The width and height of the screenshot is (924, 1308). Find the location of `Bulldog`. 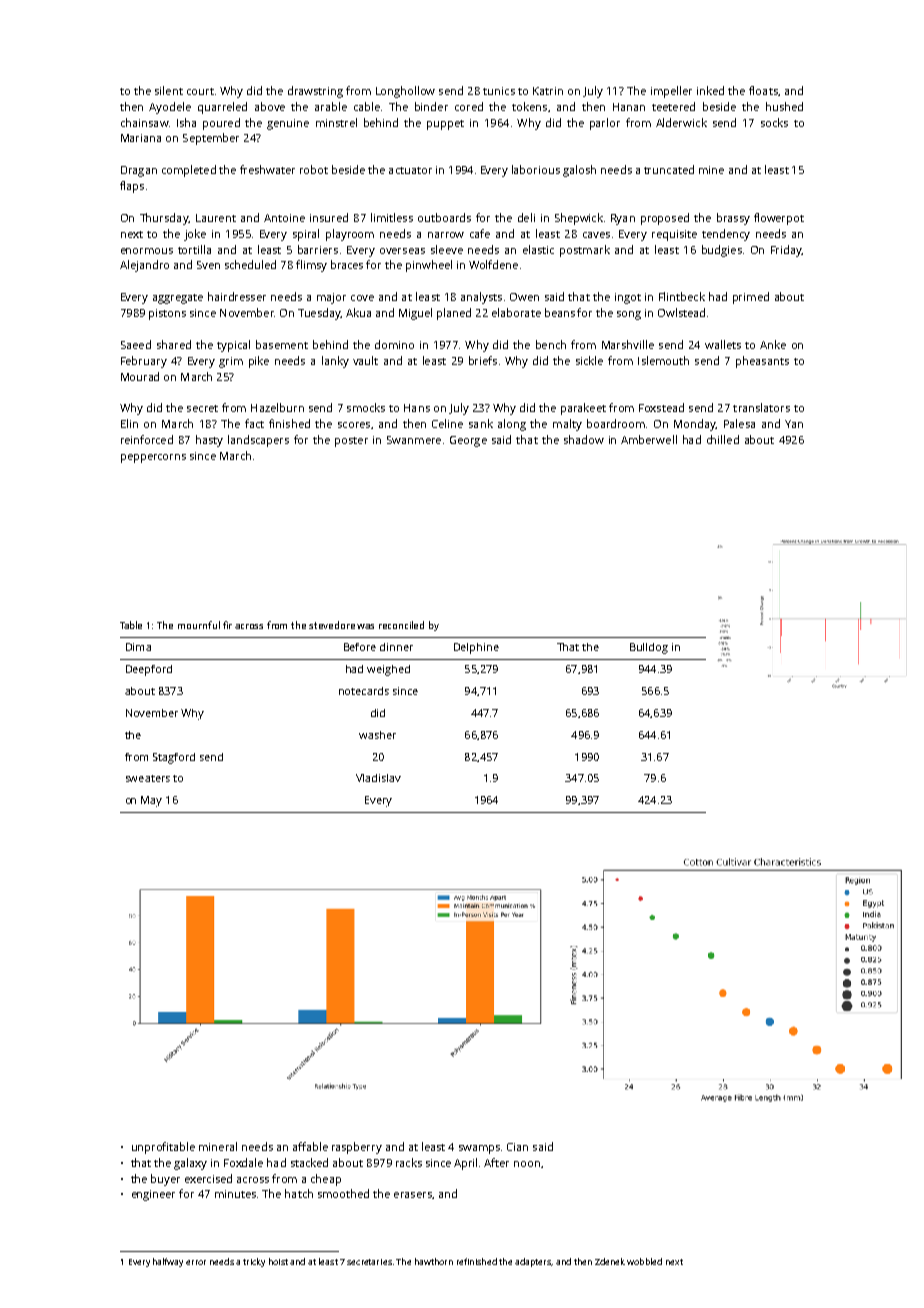

Bulldog is located at coordinates (649, 648).
